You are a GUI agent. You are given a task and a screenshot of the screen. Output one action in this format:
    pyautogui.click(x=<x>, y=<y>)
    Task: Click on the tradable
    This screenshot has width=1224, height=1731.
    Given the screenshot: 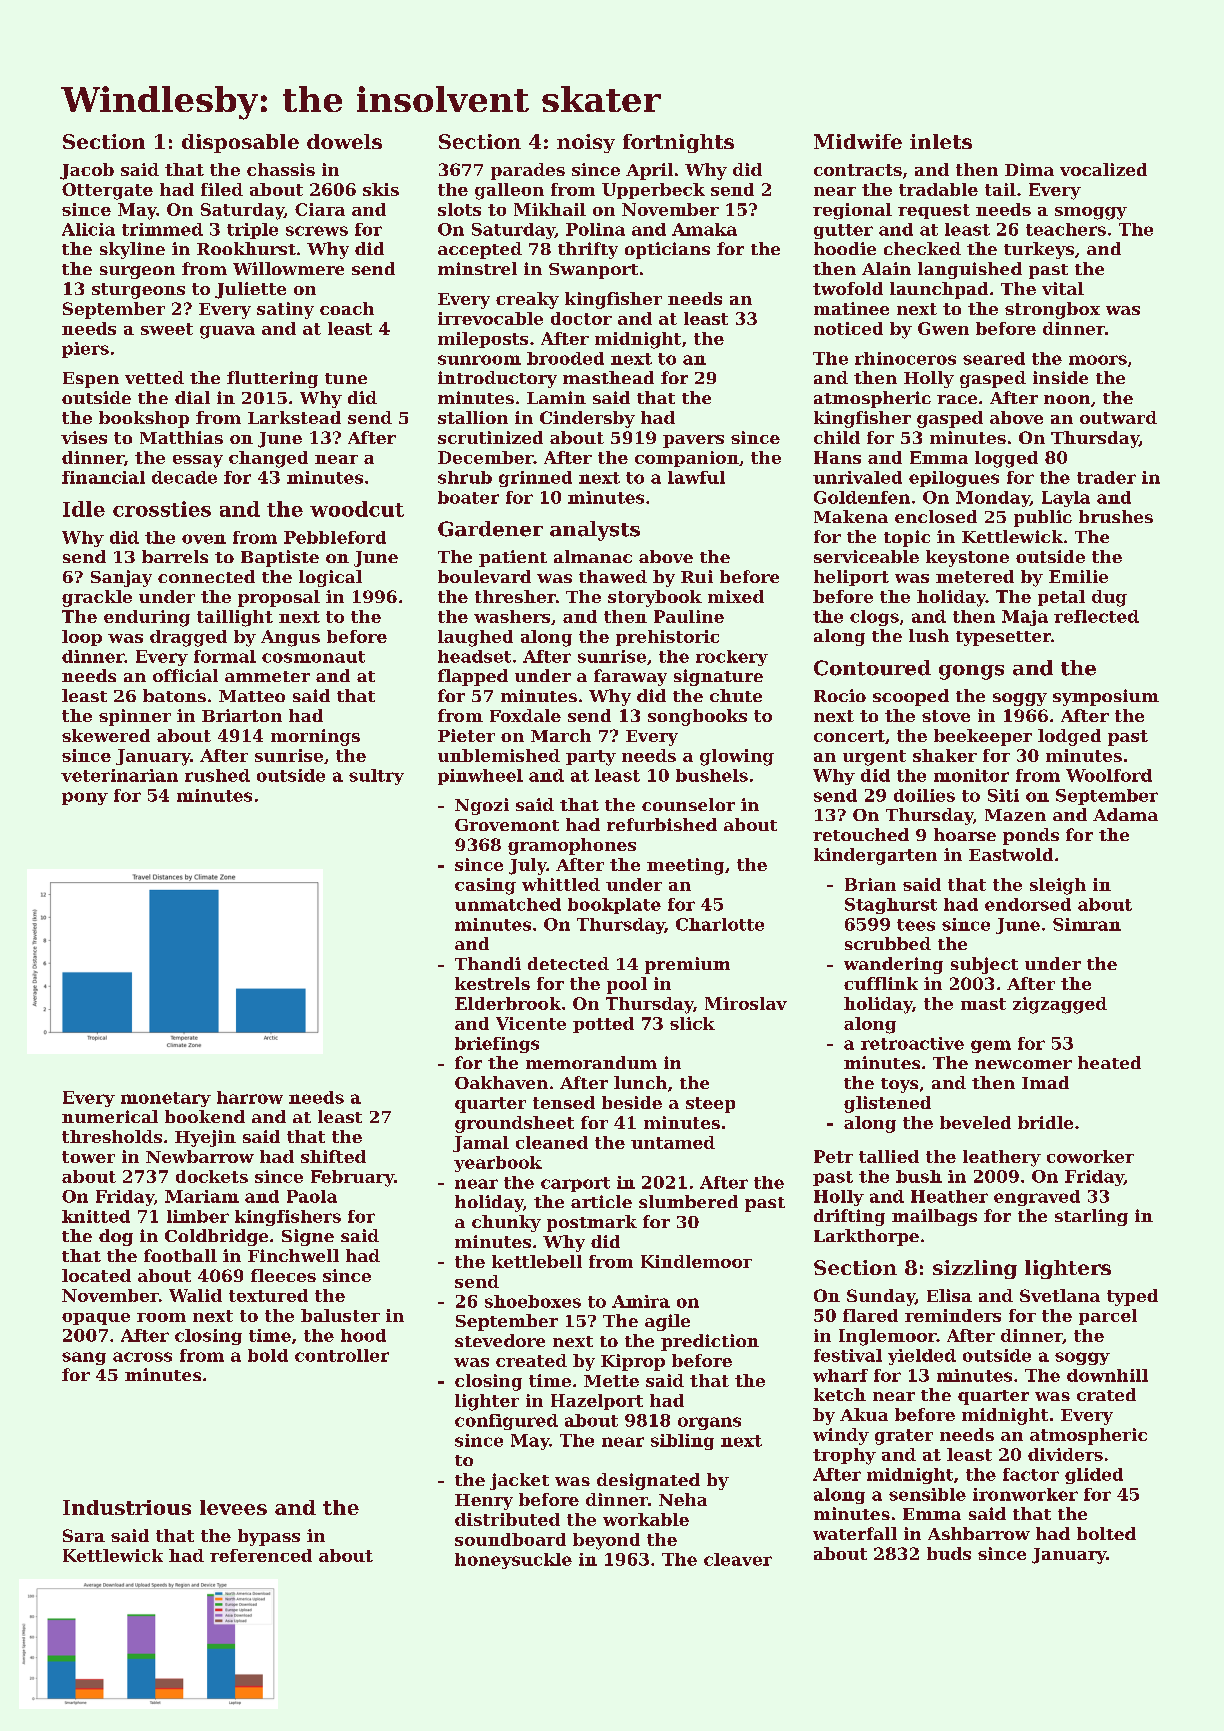 What is the action you would take?
    pyautogui.click(x=938, y=189)
